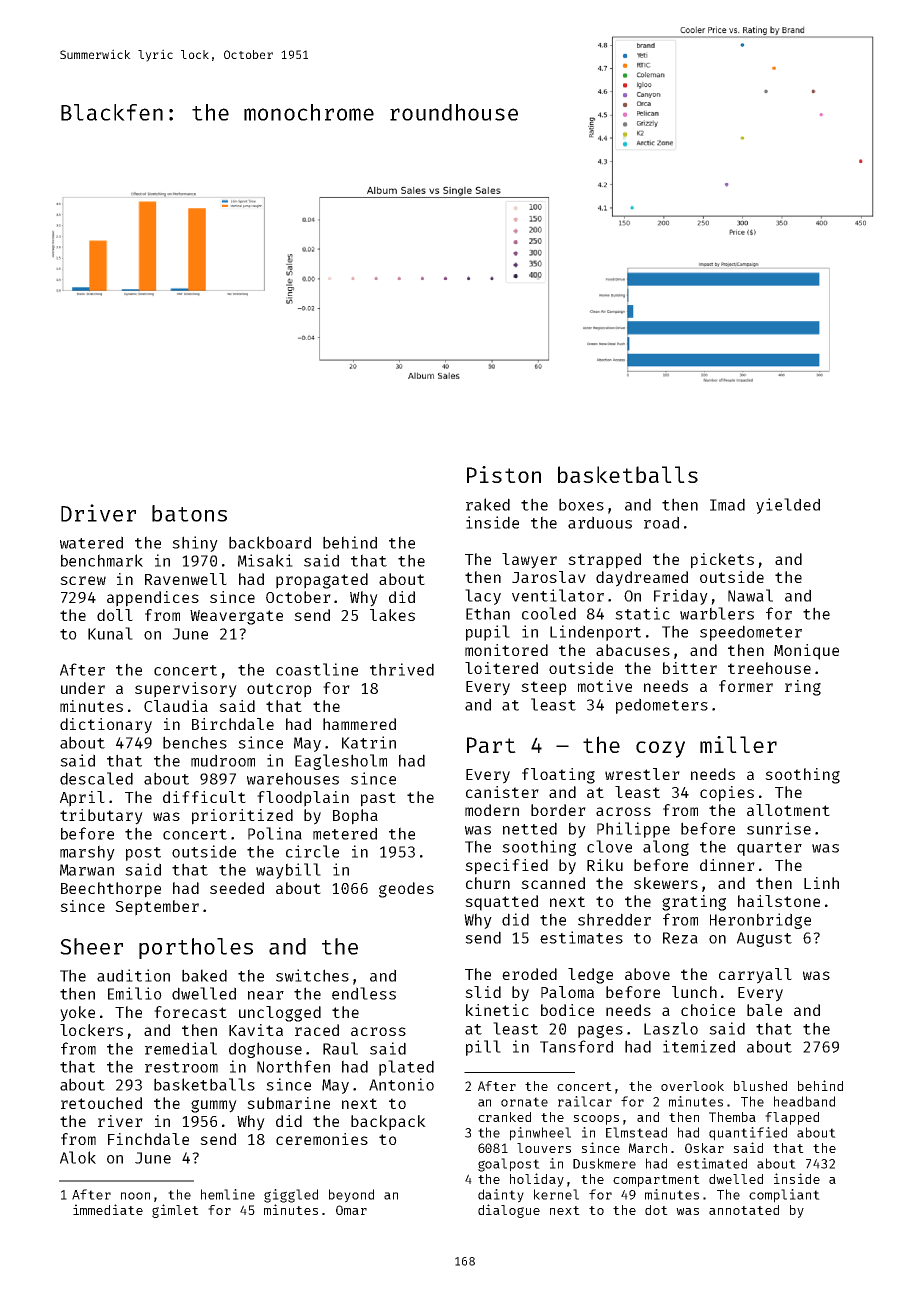 The image size is (908, 1316). I want to click on yoke, so click(77, 1014).
